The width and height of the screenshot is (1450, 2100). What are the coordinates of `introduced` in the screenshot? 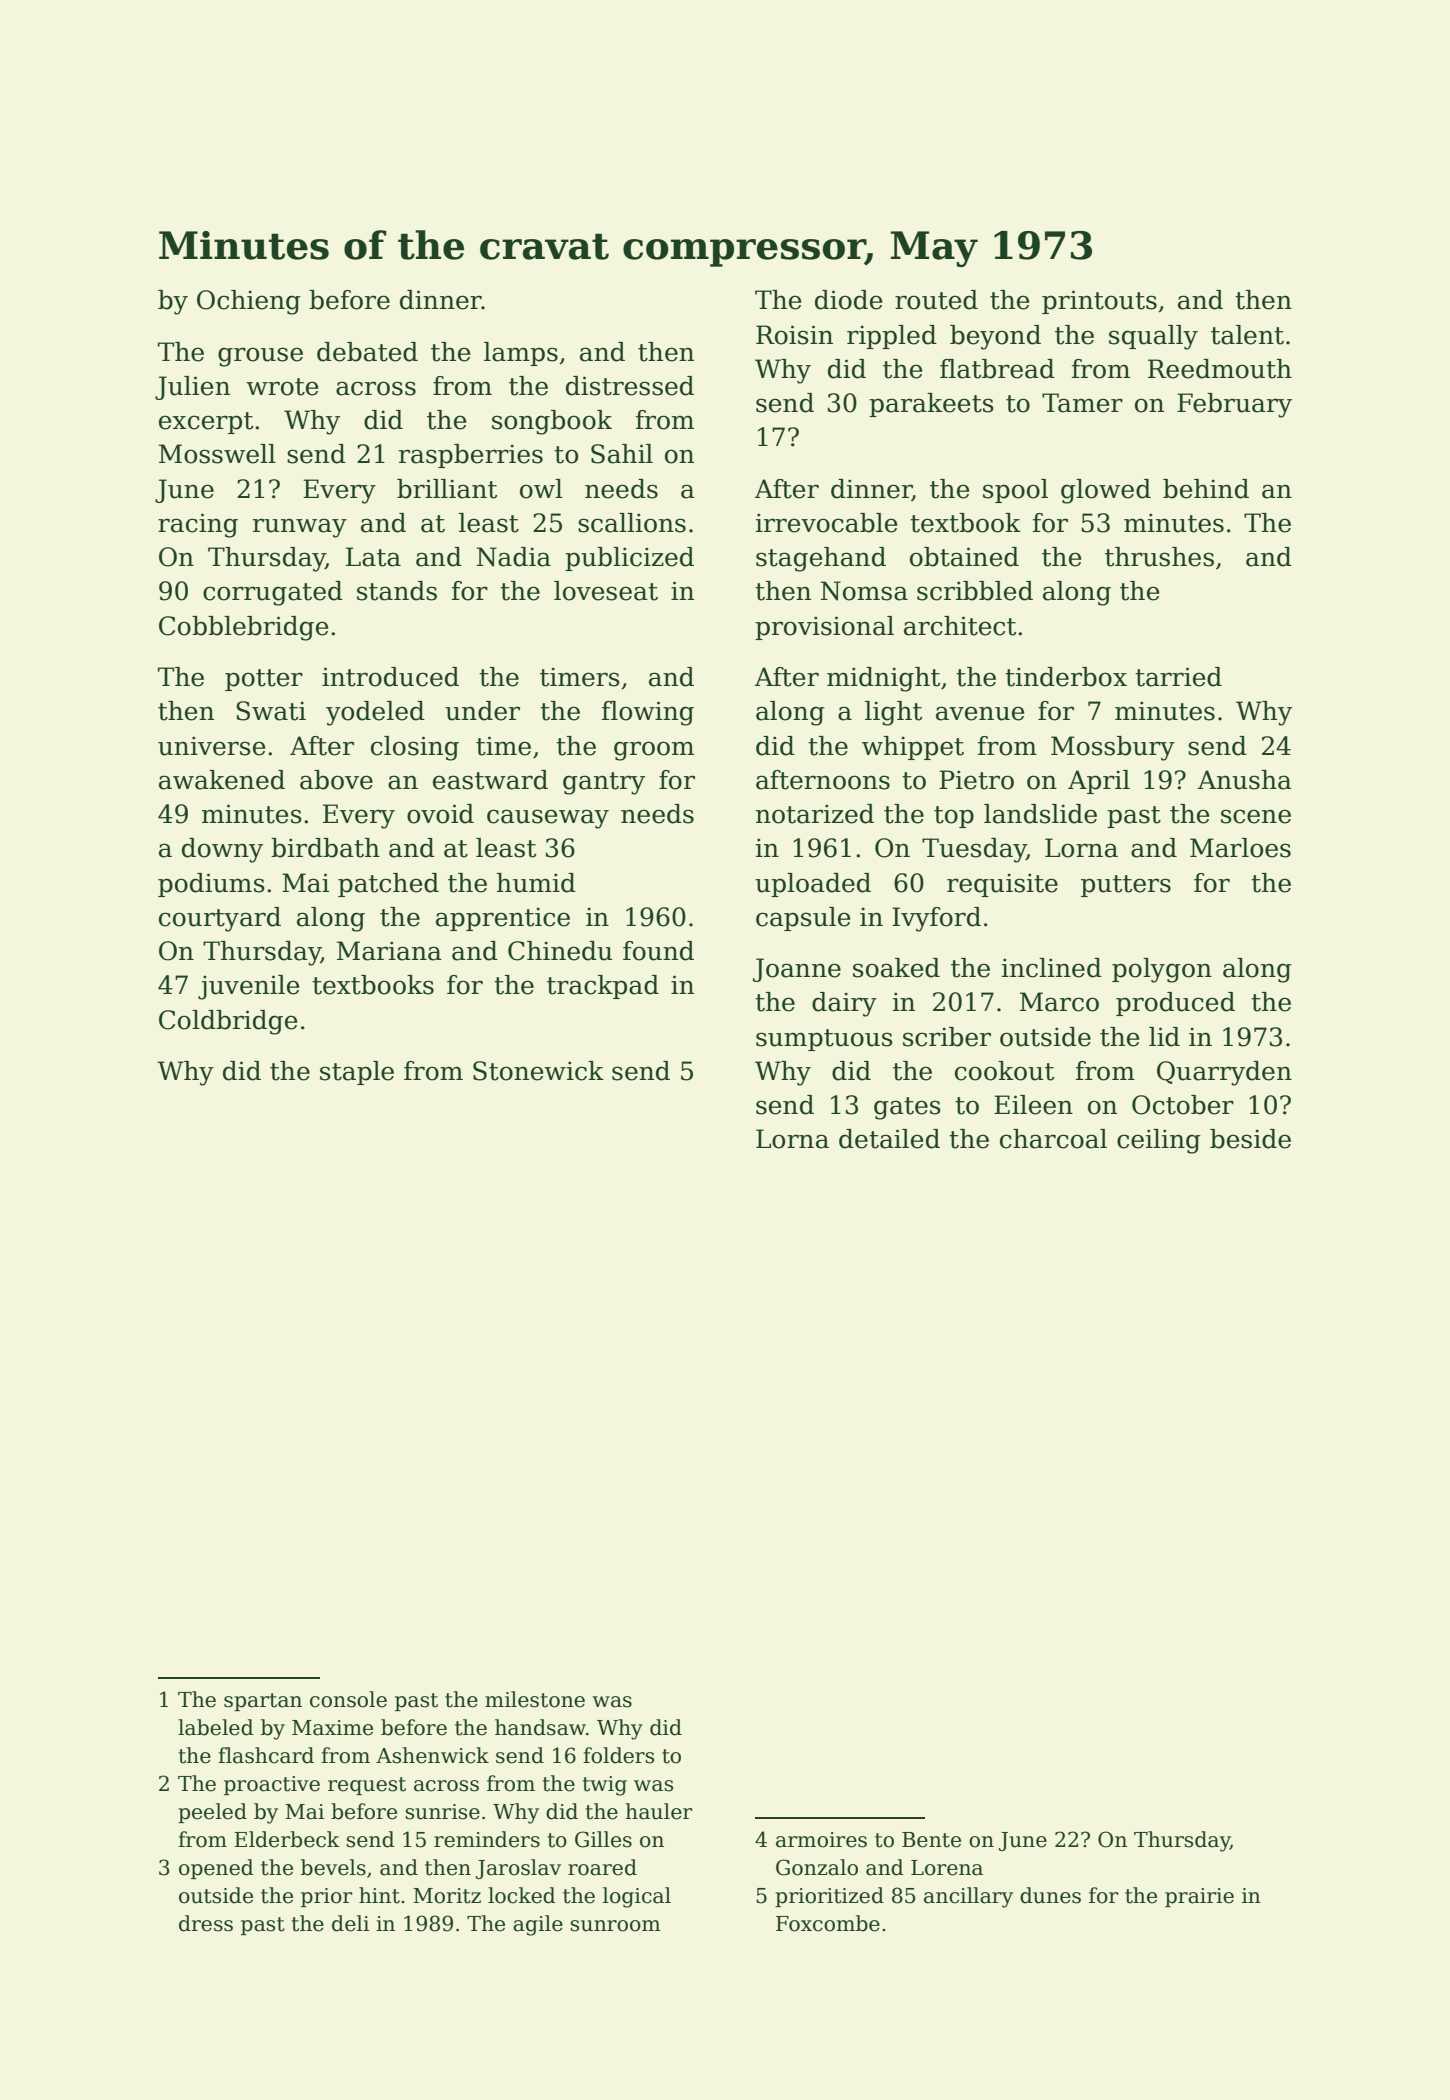 It's located at (390, 677).
